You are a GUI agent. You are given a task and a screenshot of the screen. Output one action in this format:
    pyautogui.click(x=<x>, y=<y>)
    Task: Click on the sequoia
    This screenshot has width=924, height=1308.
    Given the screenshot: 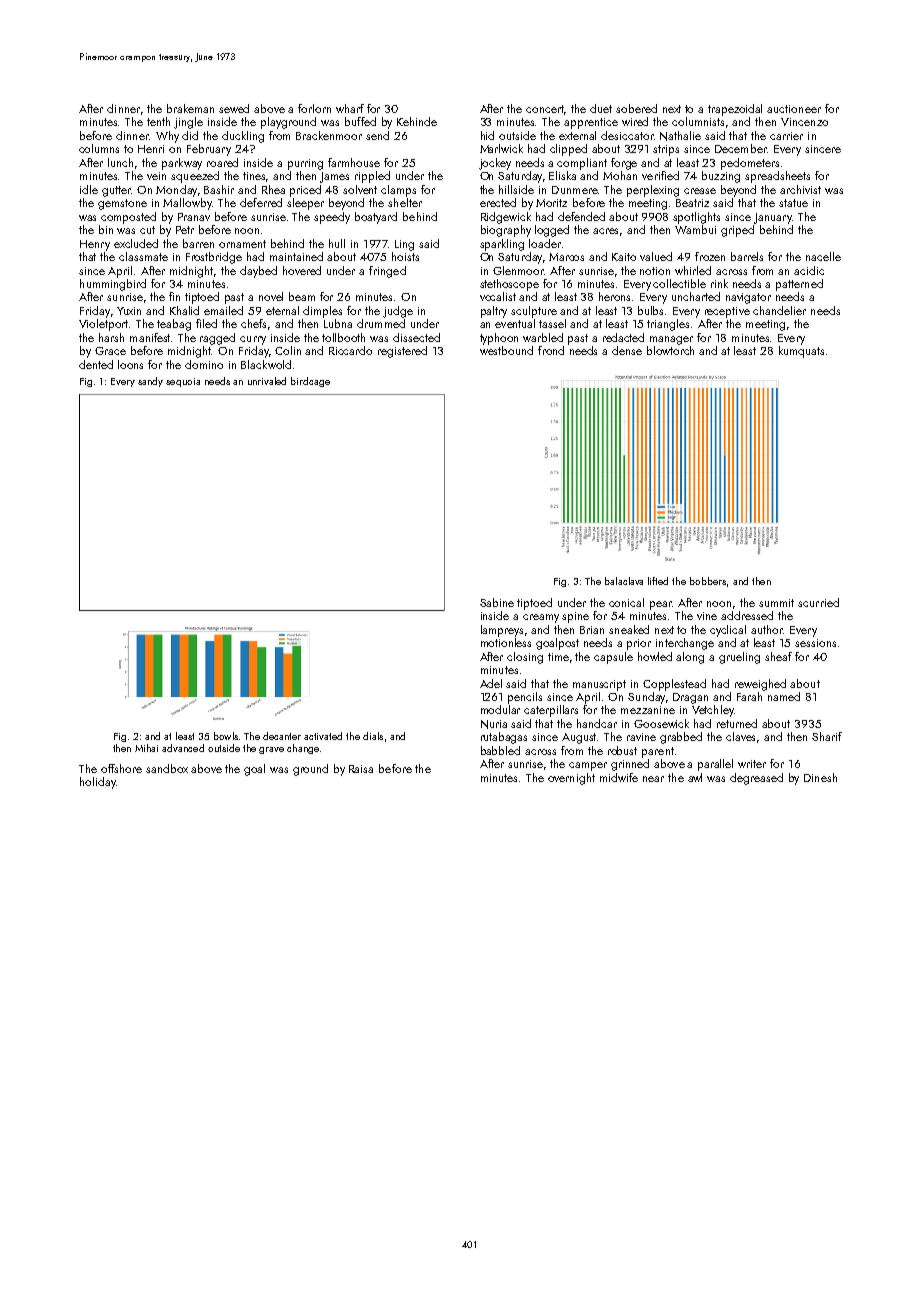 What is the action you would take?
    pyautogui.click(x=183, y=382)
